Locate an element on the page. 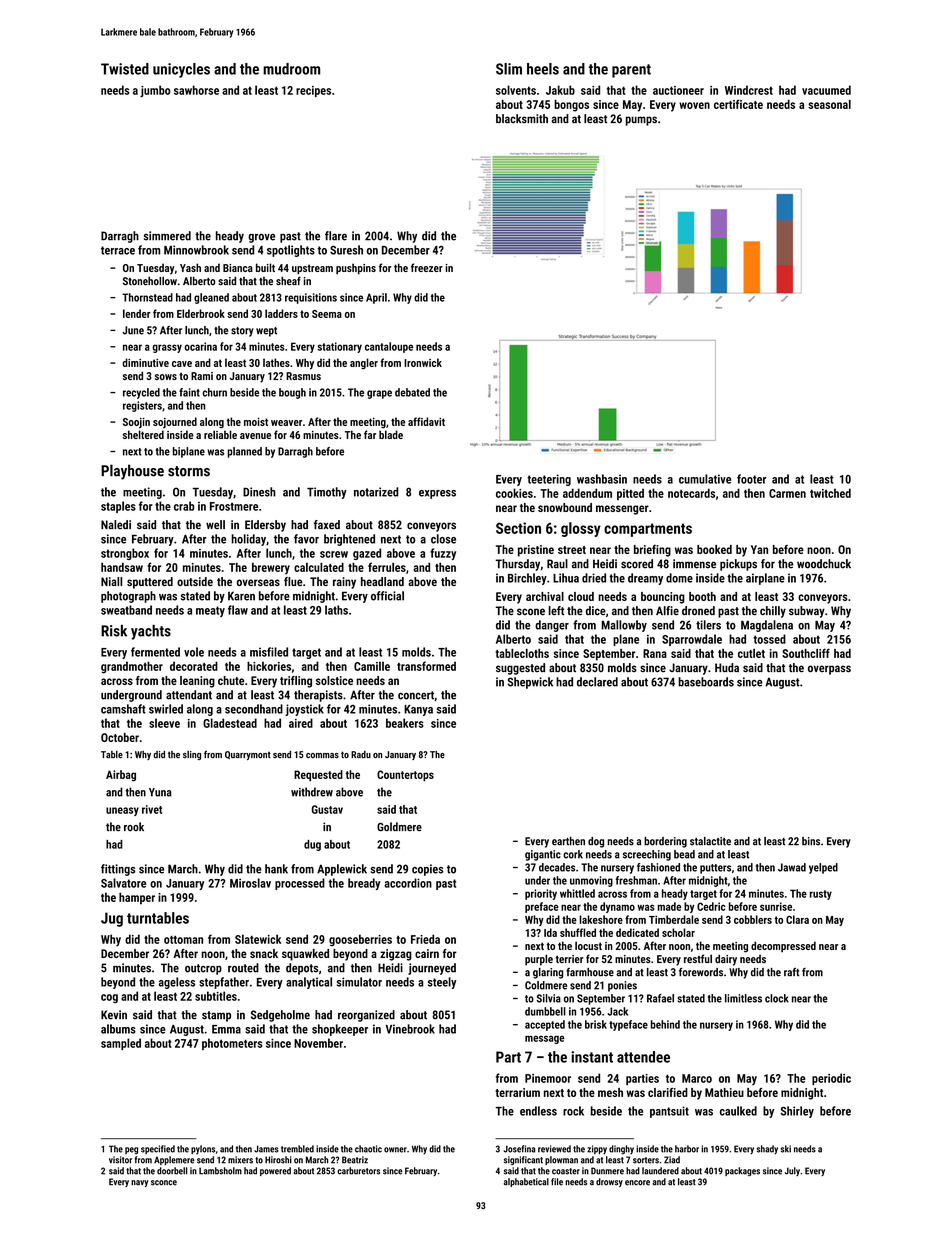 Image resolution: width=952 pixels, height=1233 pixels. blacksmith is located at coordinates (522, 119).
